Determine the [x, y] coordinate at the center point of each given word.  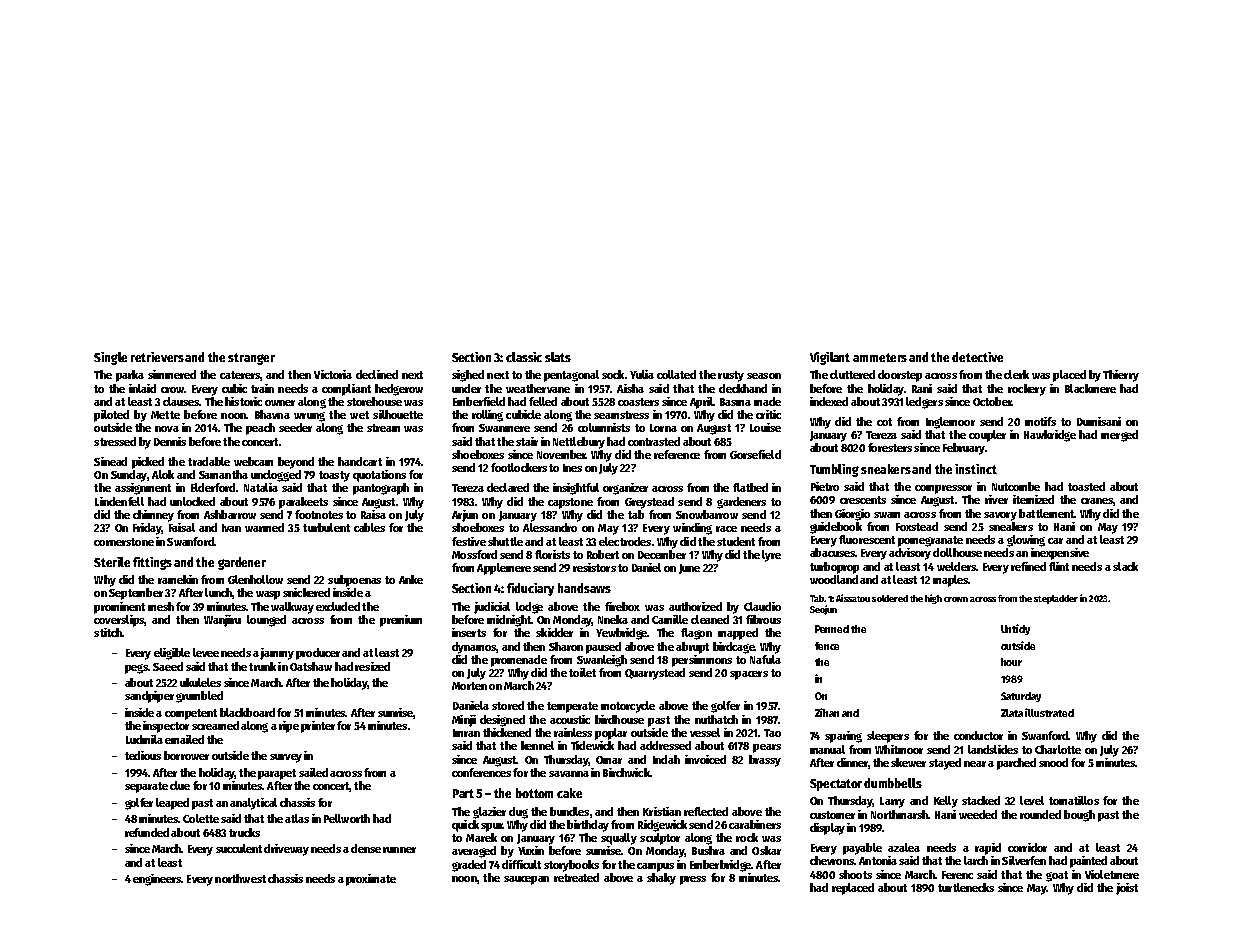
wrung [309, 417]
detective [977, 357]
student [736, 541]
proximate [371, 880]
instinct [976, 469]
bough [1079, 816]
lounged [266, 621]
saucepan [526, 880]
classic [524, 357]
